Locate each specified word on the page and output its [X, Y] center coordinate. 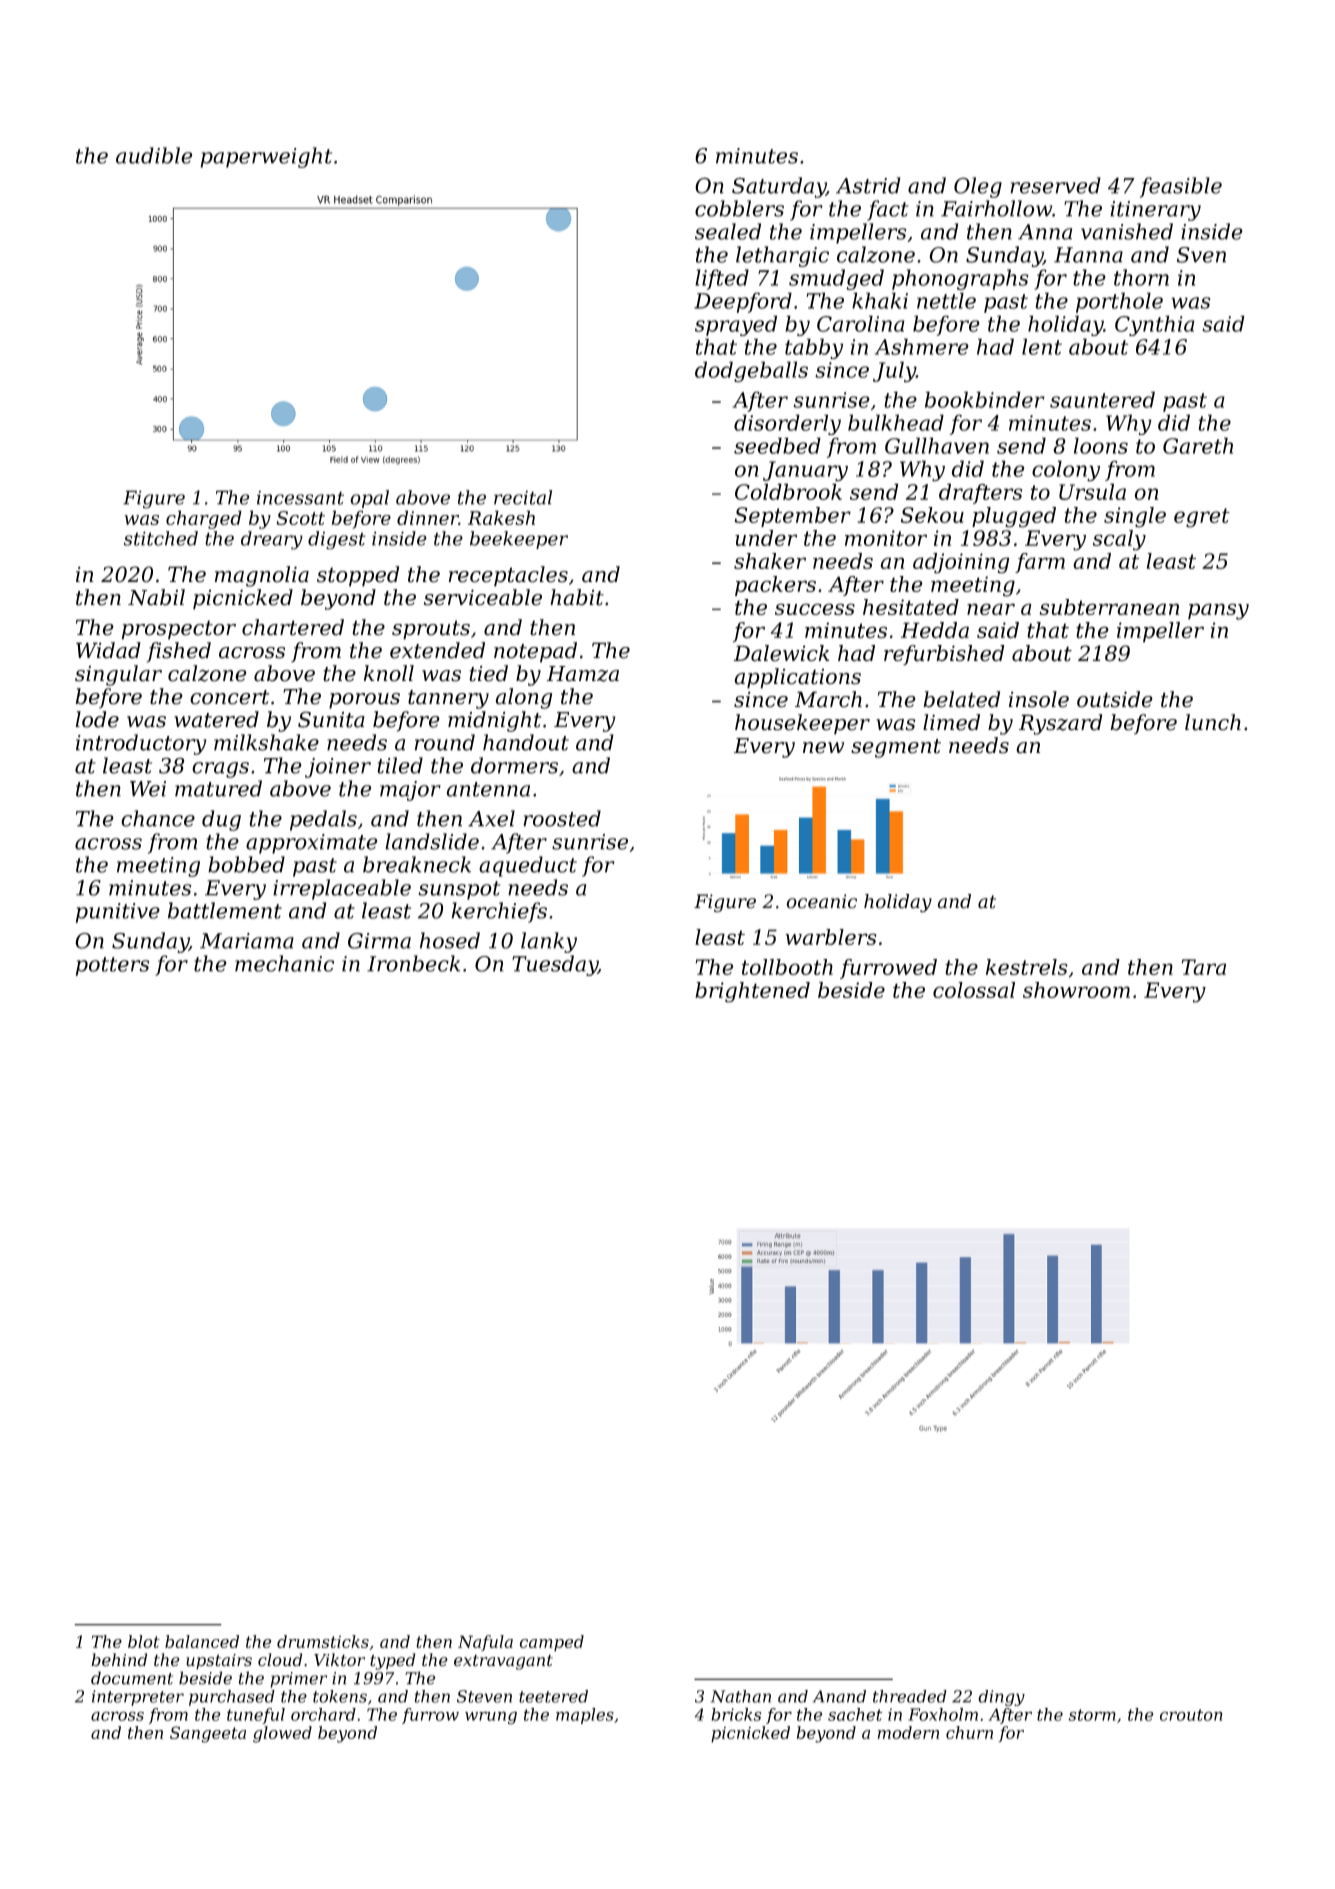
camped [551, 1643]
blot [144, 1641]
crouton [1191, 1715]
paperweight [266, 157]
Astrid [868, 185]
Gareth [1198, 445]
